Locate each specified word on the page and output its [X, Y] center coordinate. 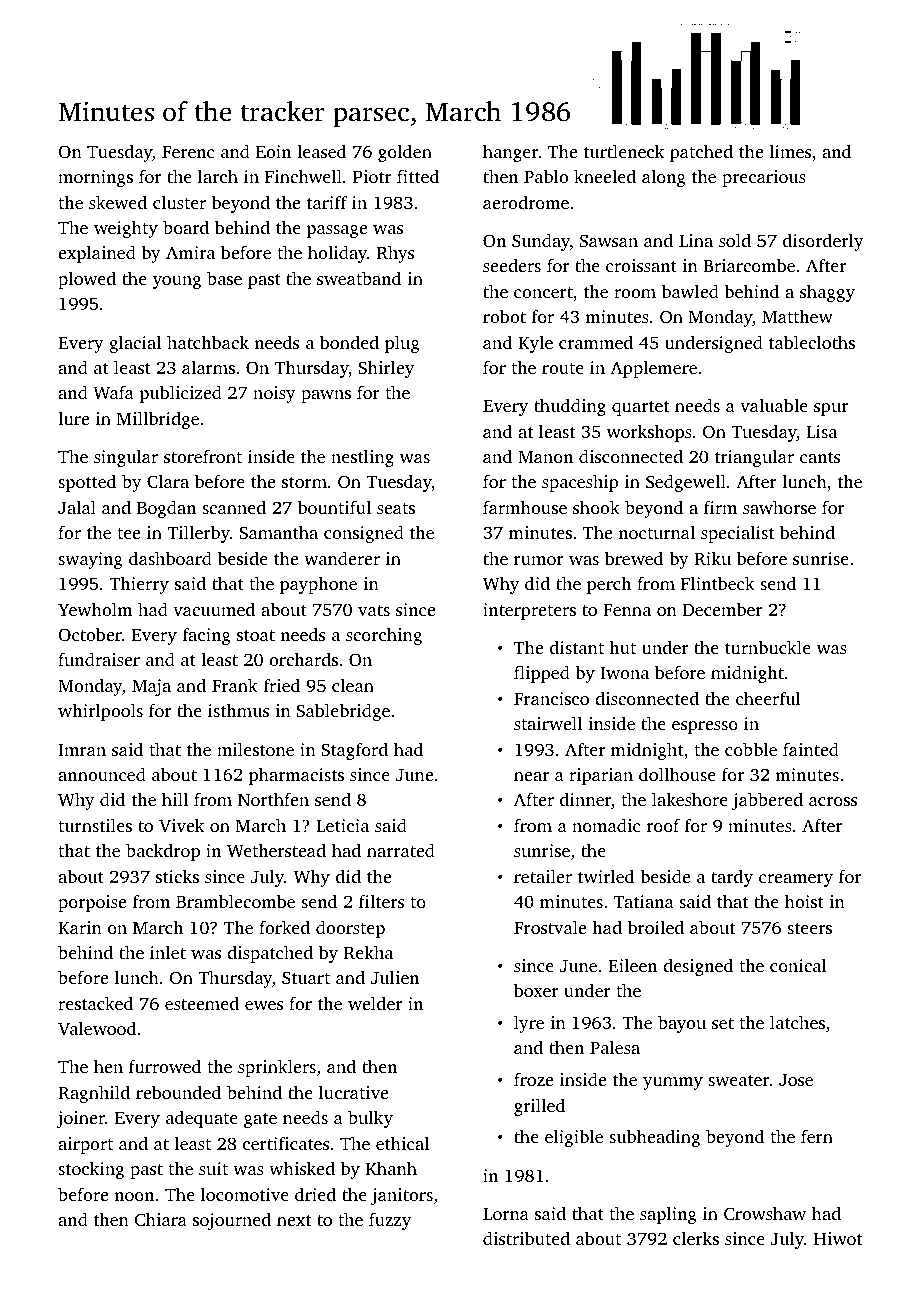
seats [396, 508]
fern [817, 1136]
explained [97, 254]
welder [375, 1003]
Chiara [161, 1219]
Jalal [77, 507]
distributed [526, 1238]
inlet [168, 952]
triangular [754, 458]
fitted [418, 176]
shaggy [827, 293]
